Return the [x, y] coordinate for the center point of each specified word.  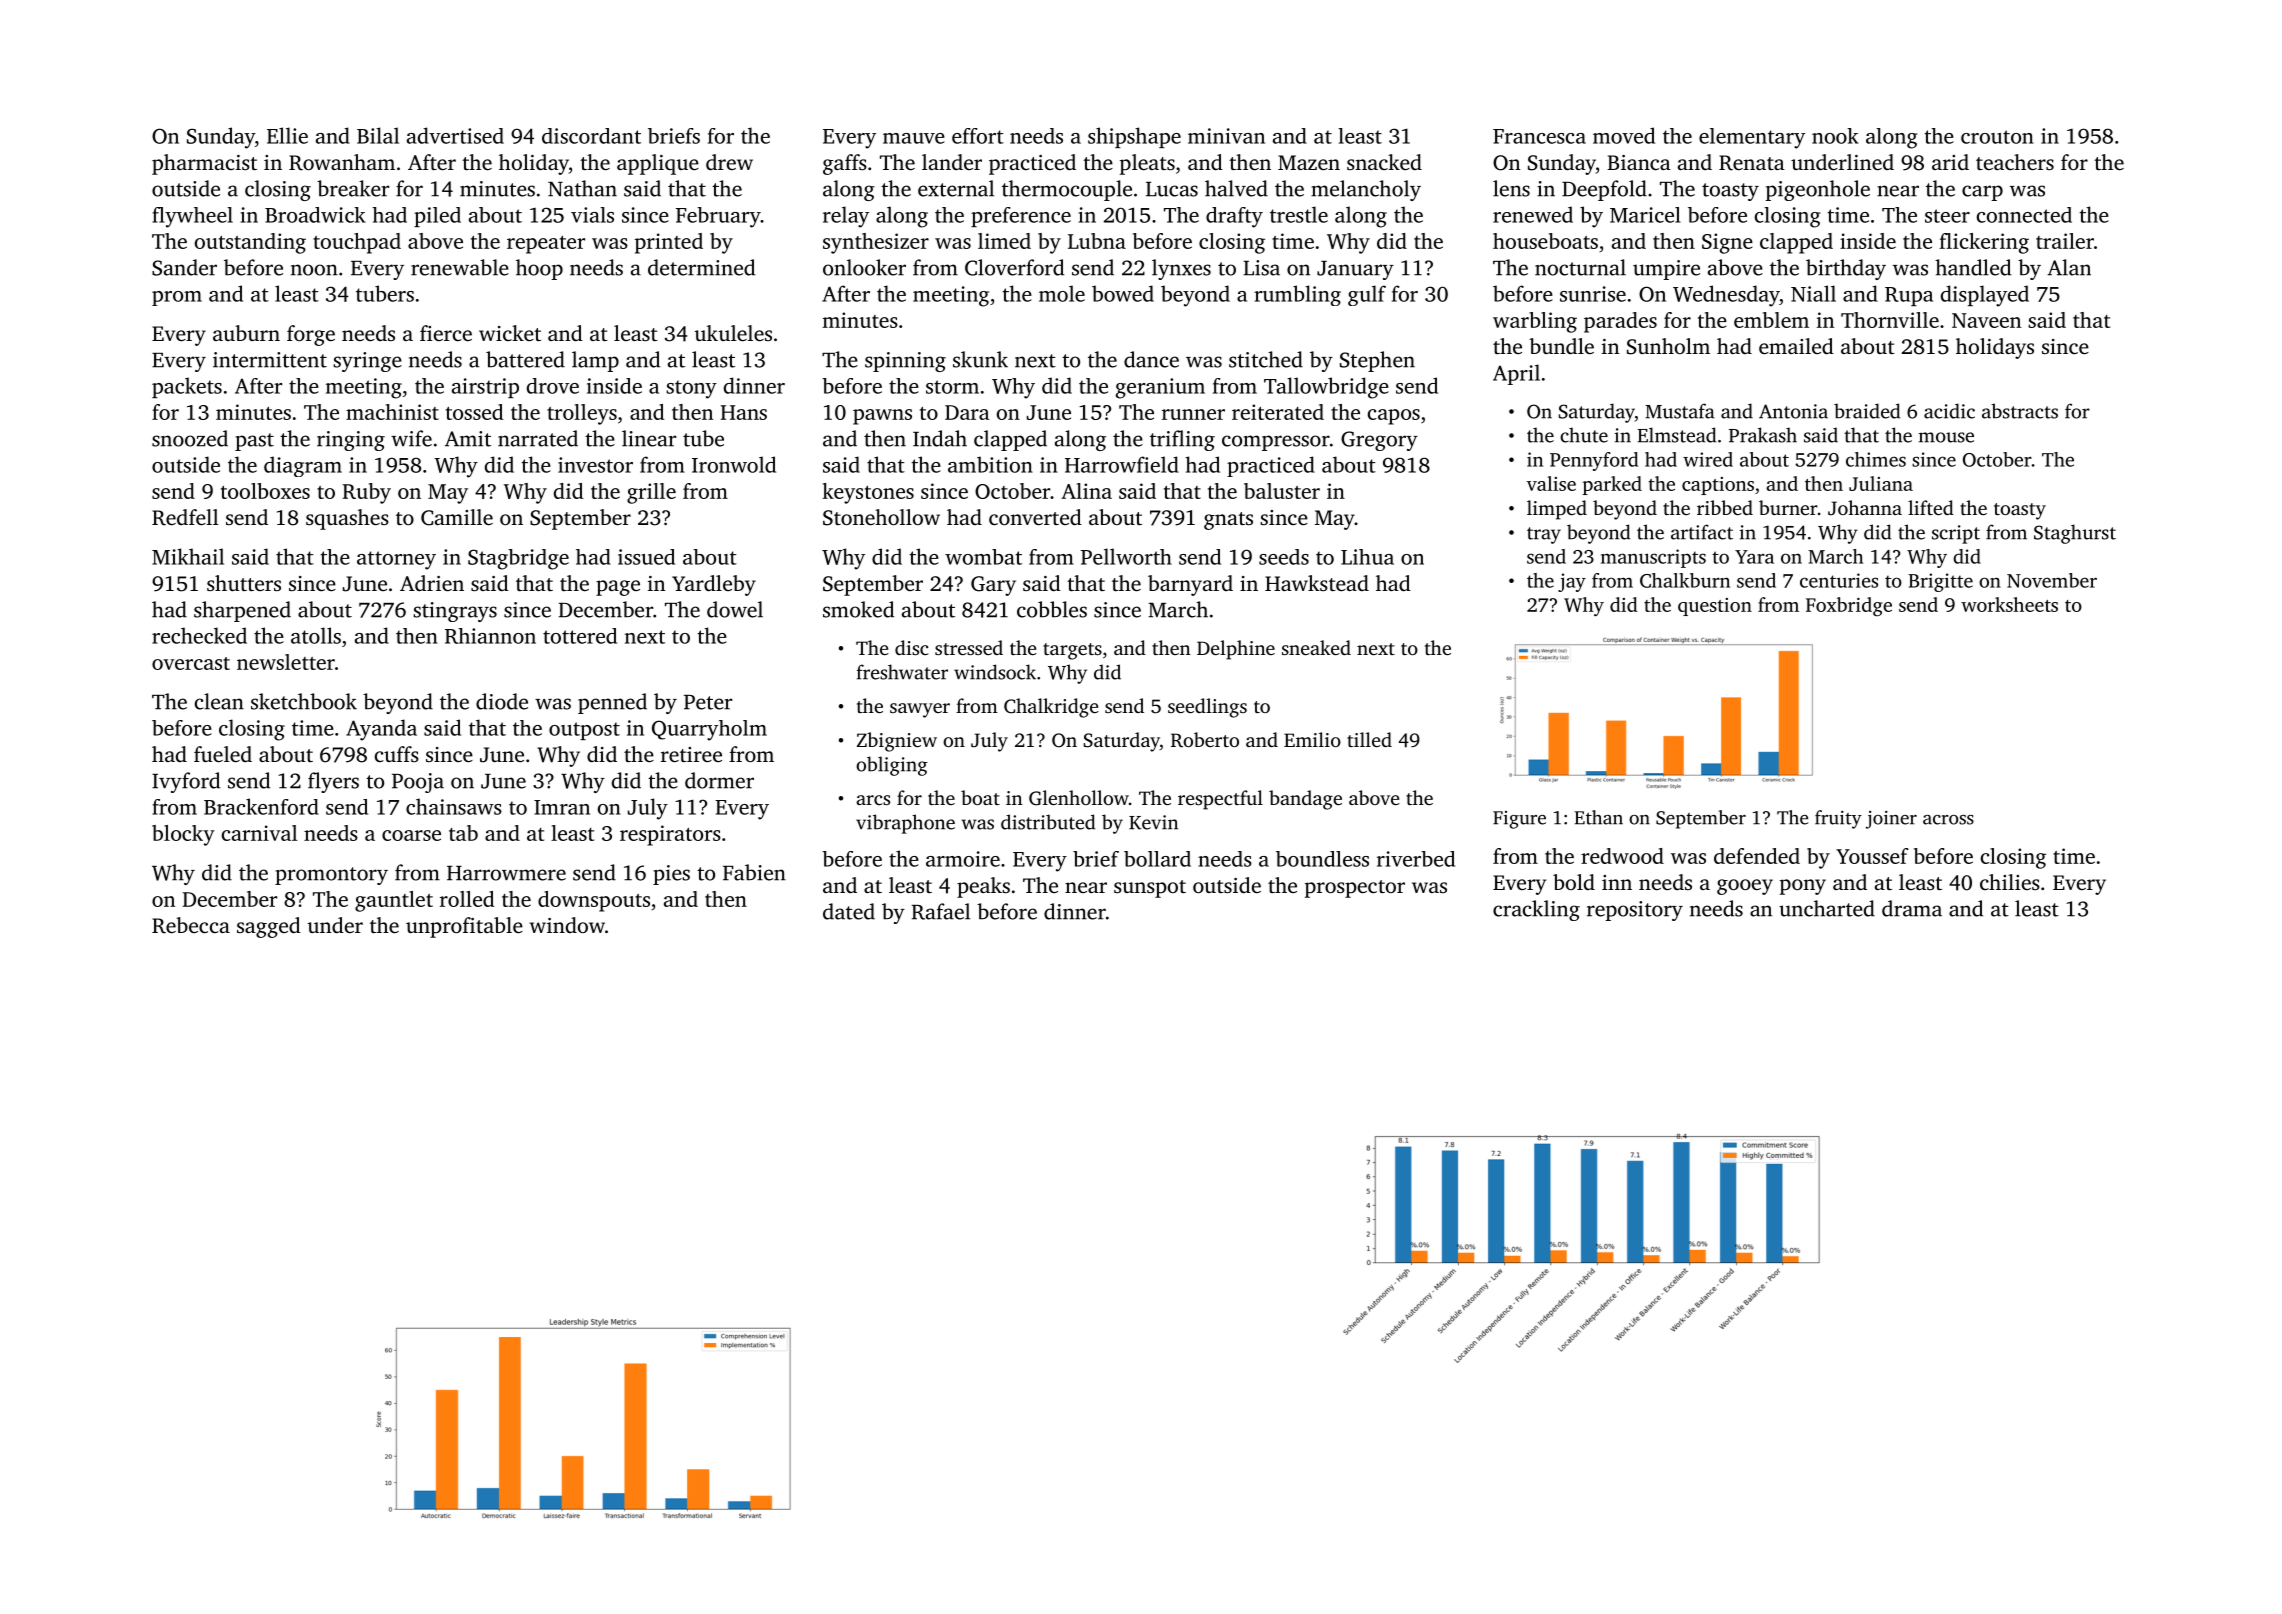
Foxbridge [1849, 606]
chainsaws [454, 806]
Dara [967, 412]
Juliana [1881, 483]
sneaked [1316, 647]
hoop [539, 269]
